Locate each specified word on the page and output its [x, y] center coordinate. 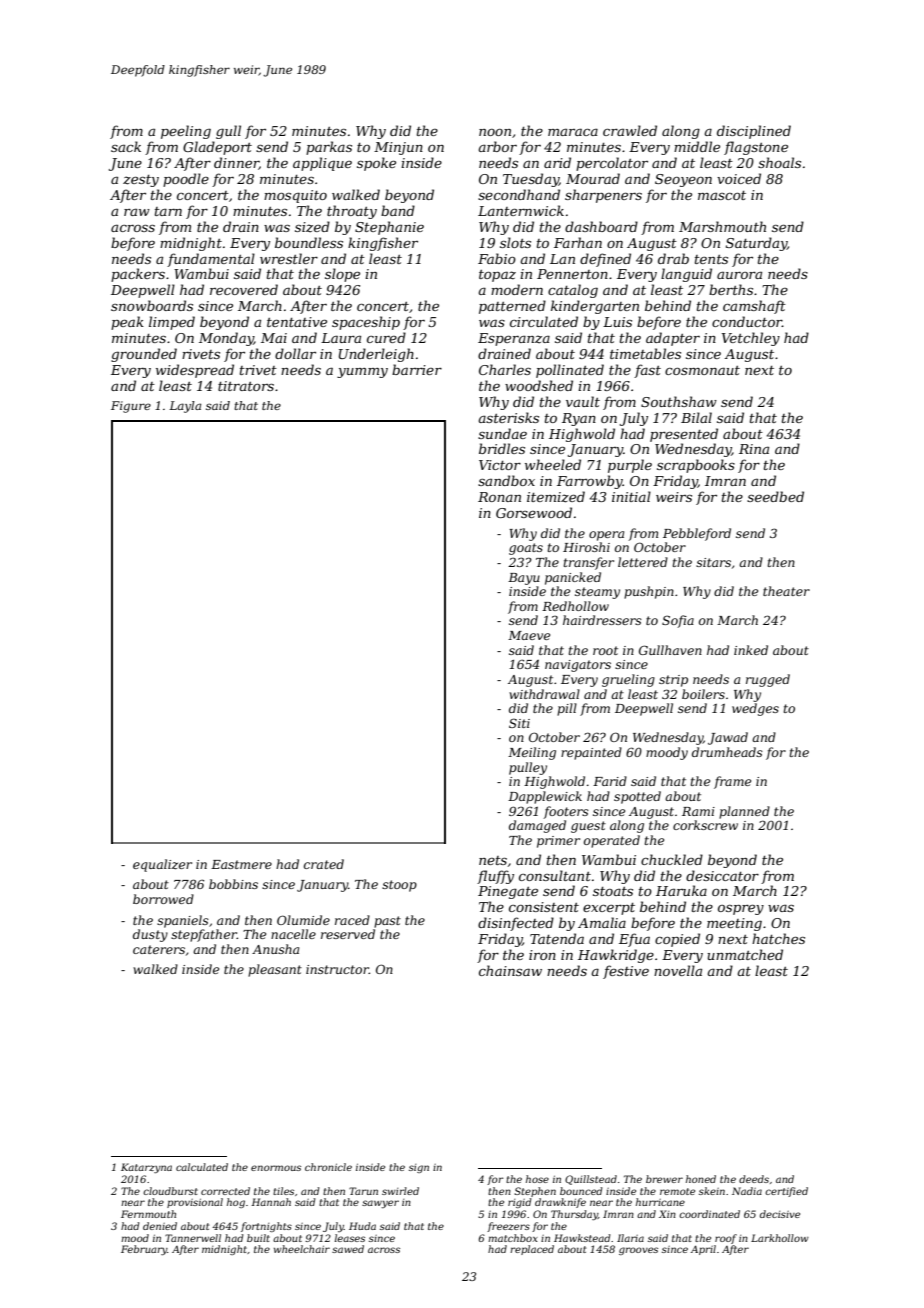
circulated [544, 321]
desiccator [722, 875]
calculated [202, 1167]
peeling [186, 132]
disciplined [754, 132]
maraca [573, 132]
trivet [258, 370]
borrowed [163, 899]
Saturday [756, 244]
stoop [399, 886]
